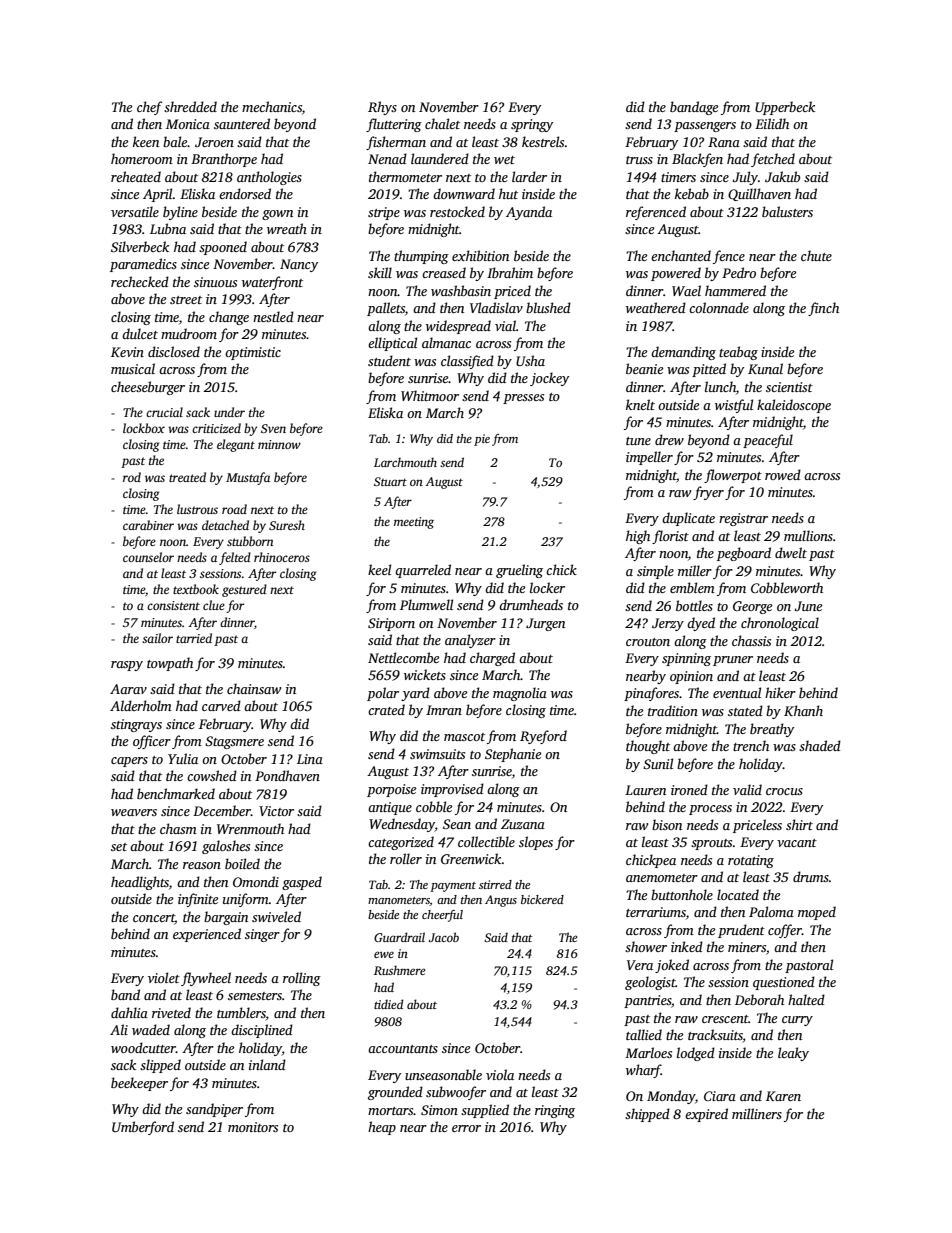 The height and width of the screenshot is (1233, 952). Describe the element at coordinates (785, 108) in the screenshot. I see `Upperbeck` at that location.
